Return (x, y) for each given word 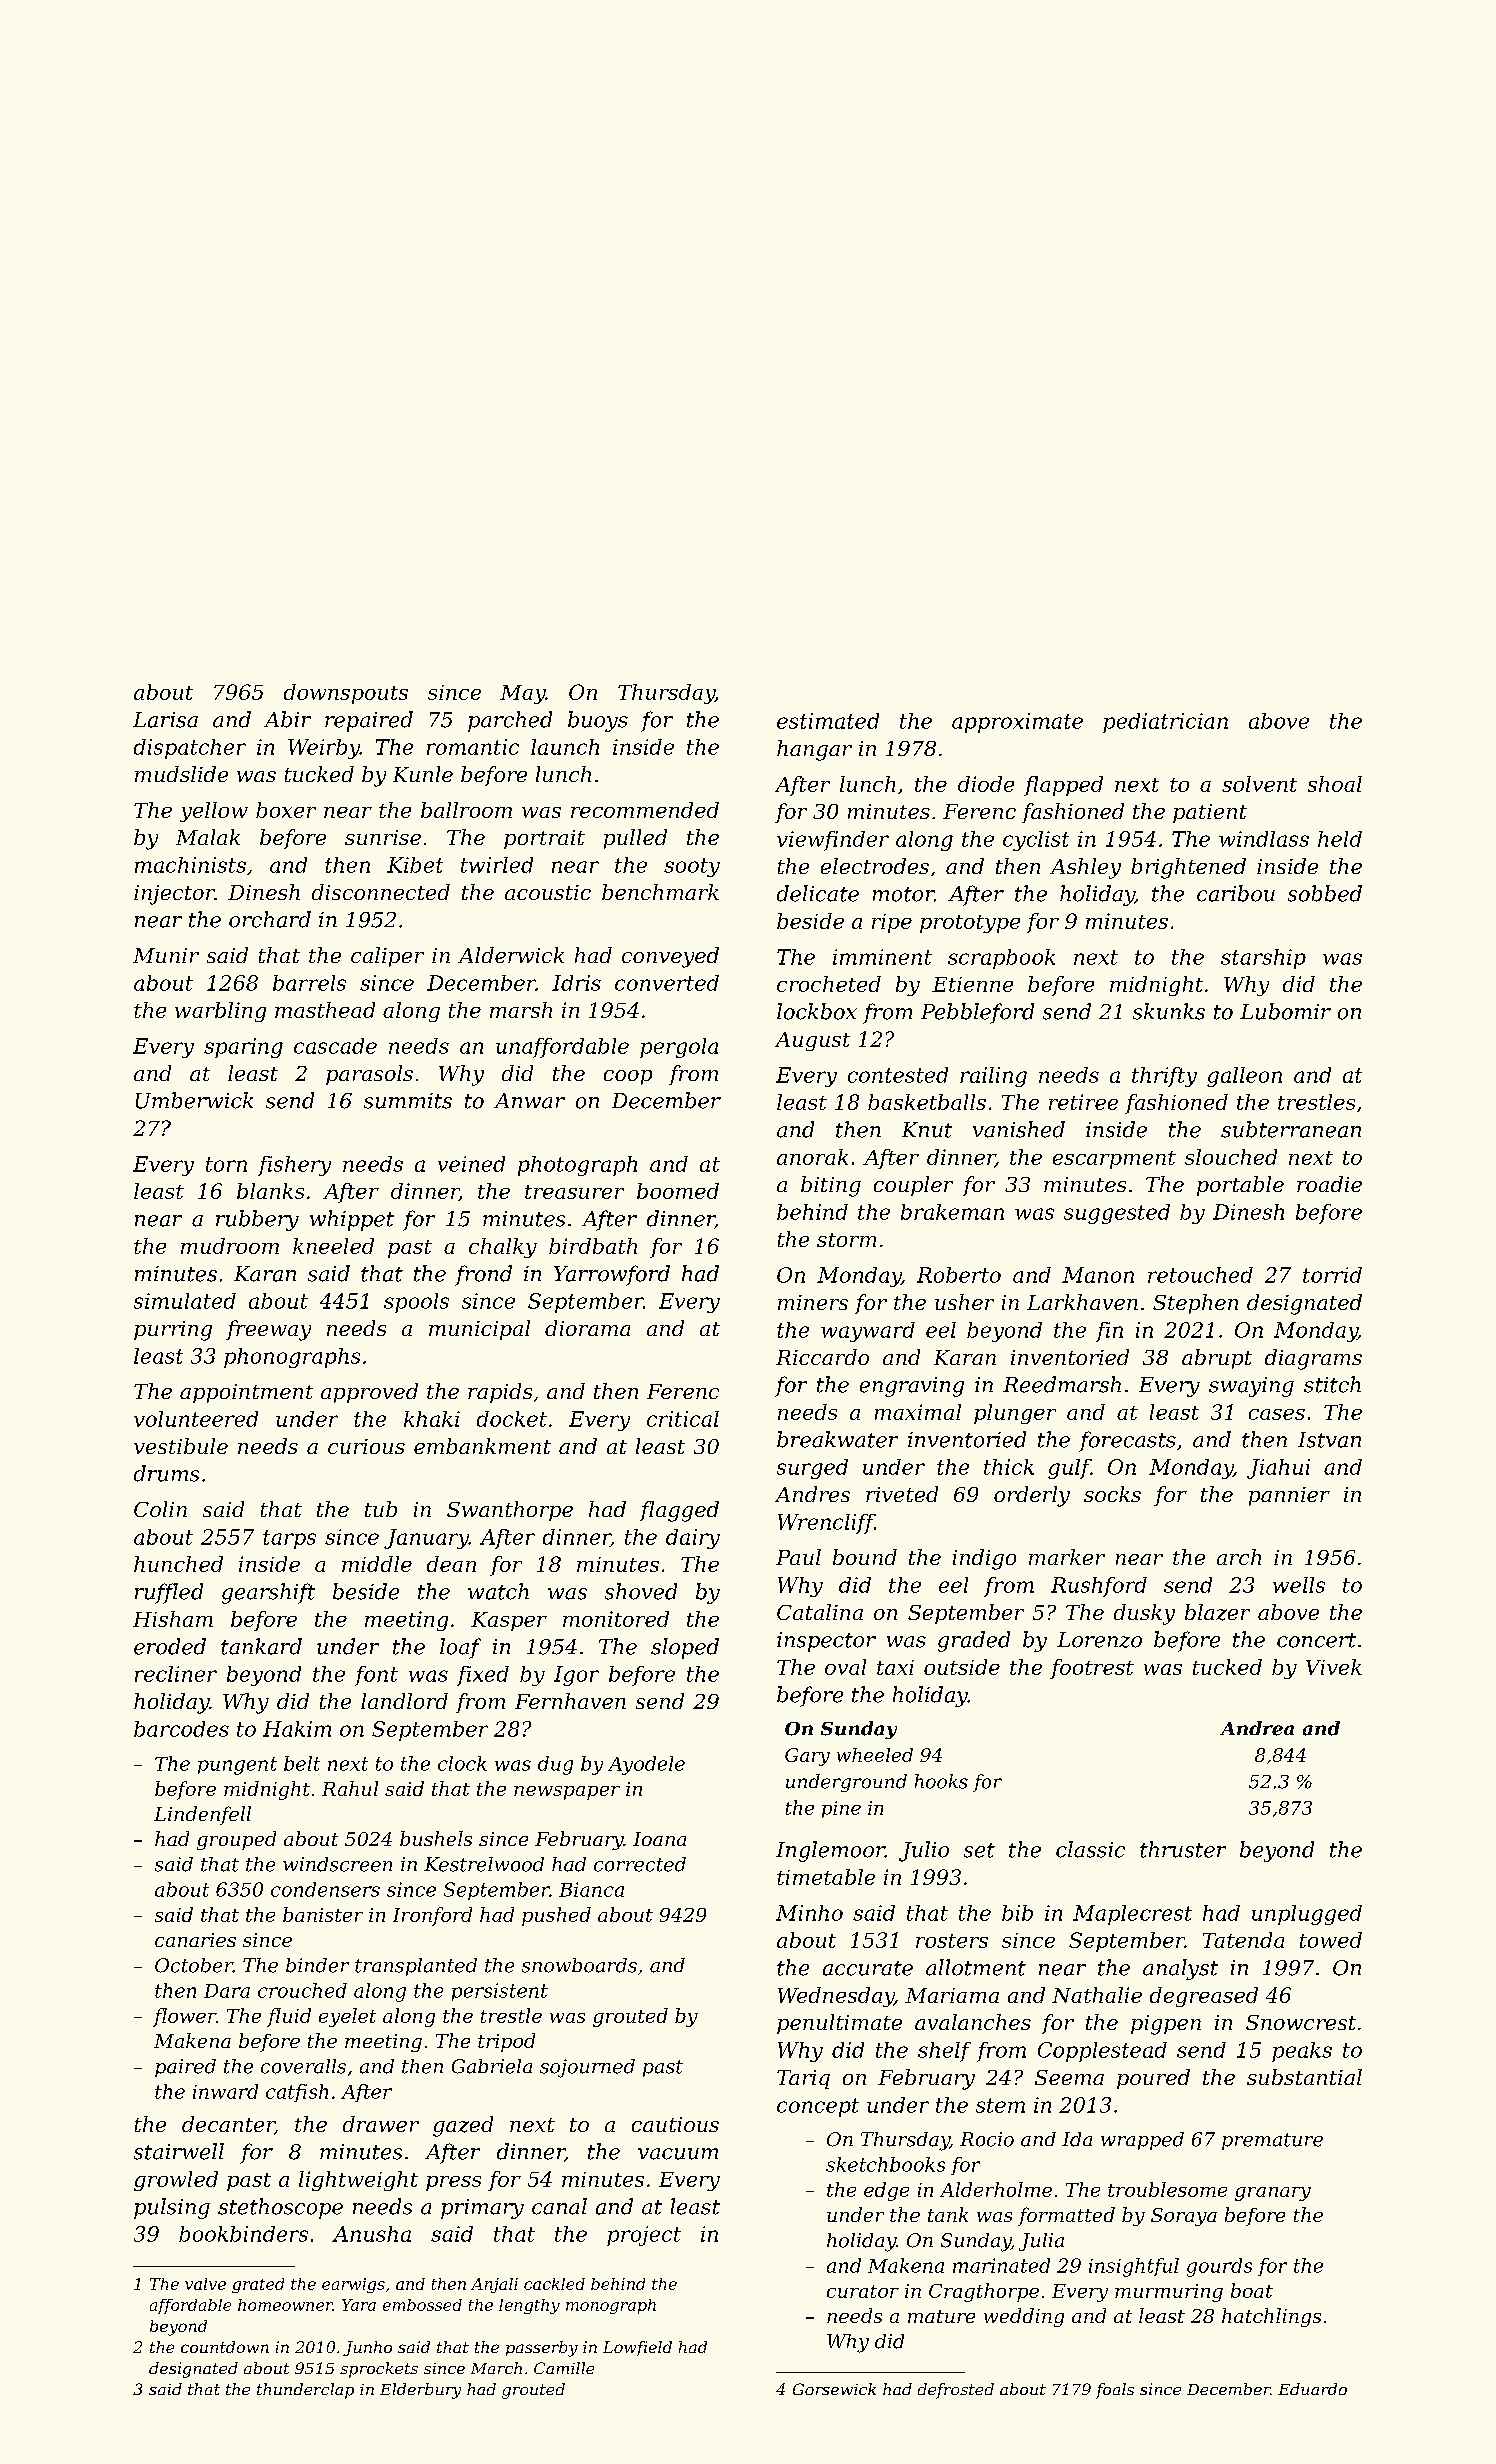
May (523, 694)
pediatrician (1165, 723)
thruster (1183, 1849)
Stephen (1195, 1304)
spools (416, 1303)
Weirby (324, 749)
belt (302, 1763)
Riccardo (822, 1357)
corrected (640, 1864)
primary (482, 2209)
